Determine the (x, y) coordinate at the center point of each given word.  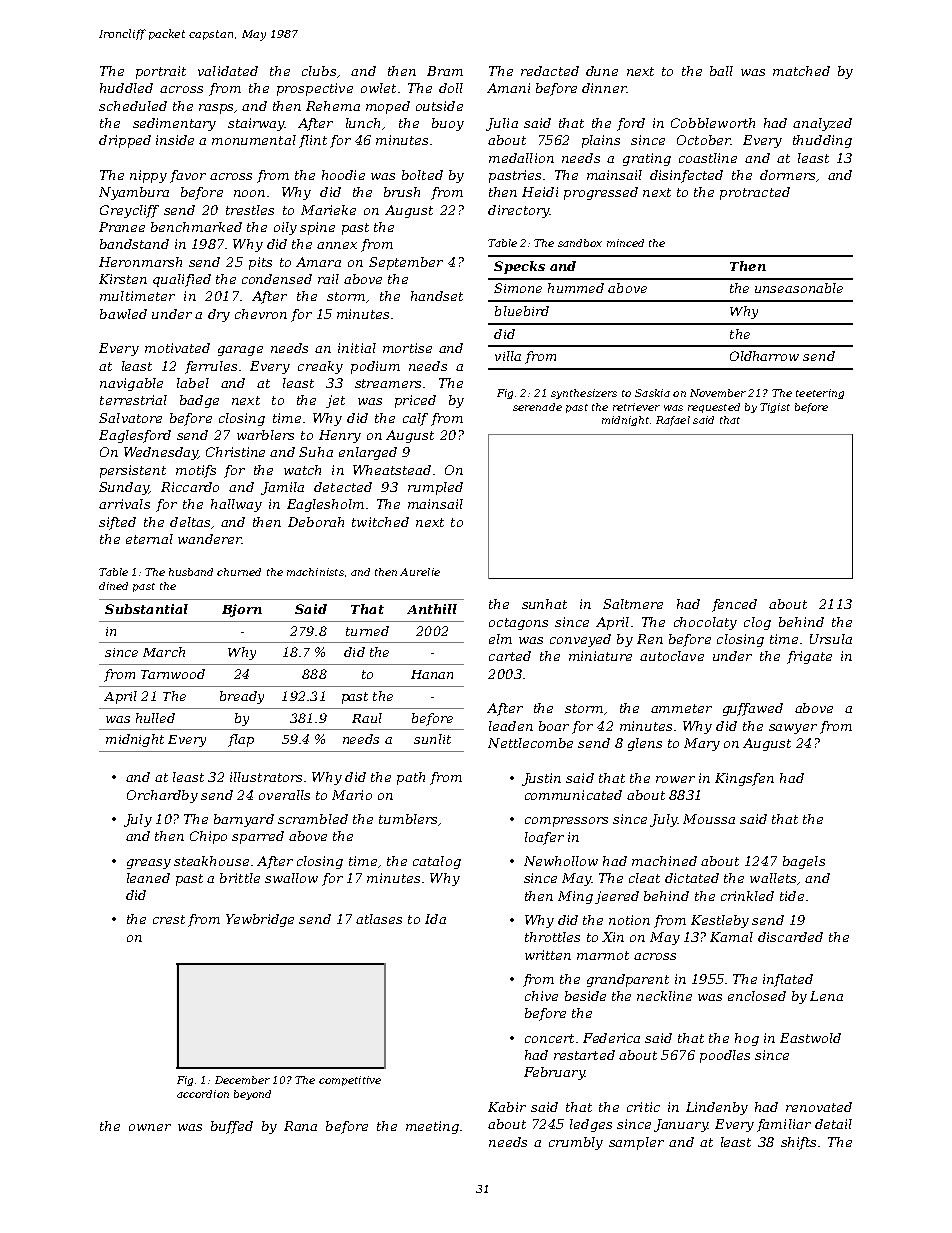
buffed (232, 1127)
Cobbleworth (713, 123)
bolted (422, 175)
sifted (117, 523)
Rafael (673, 421)
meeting (432, 1127)
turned (367, 631)
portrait (161, 72)
